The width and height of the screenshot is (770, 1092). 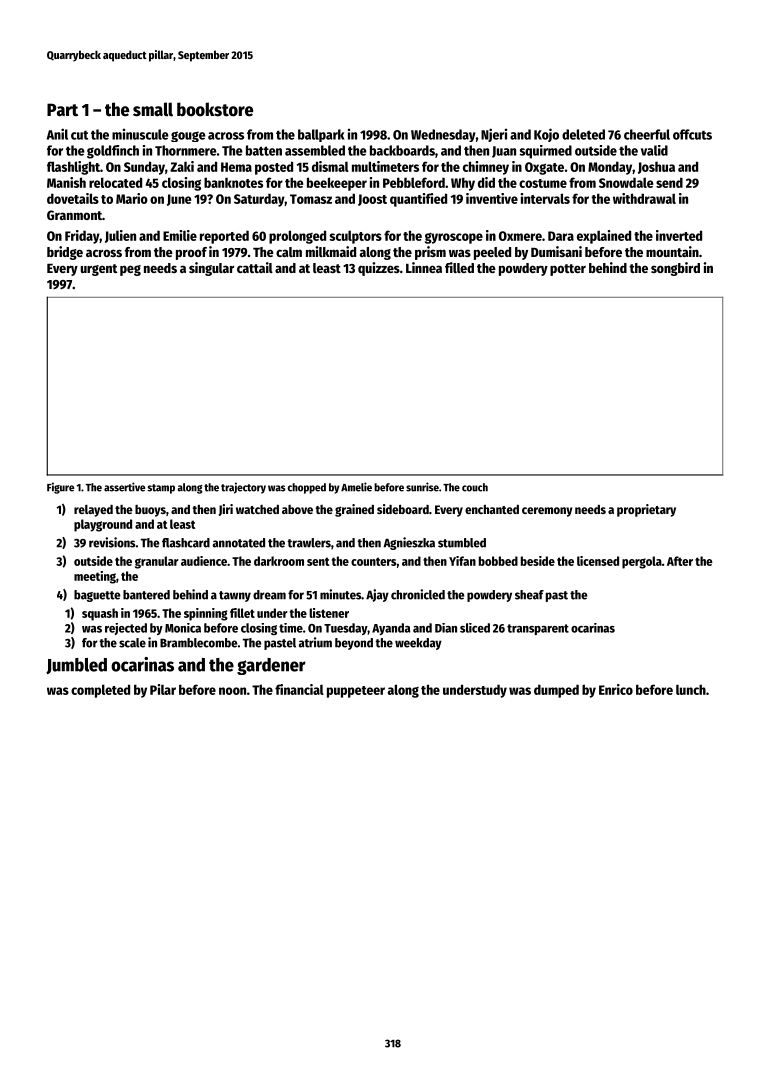 What do you see at coordinates (130, 270) in the screenshot?
I see `peg` at bounding box center [130, 270].
